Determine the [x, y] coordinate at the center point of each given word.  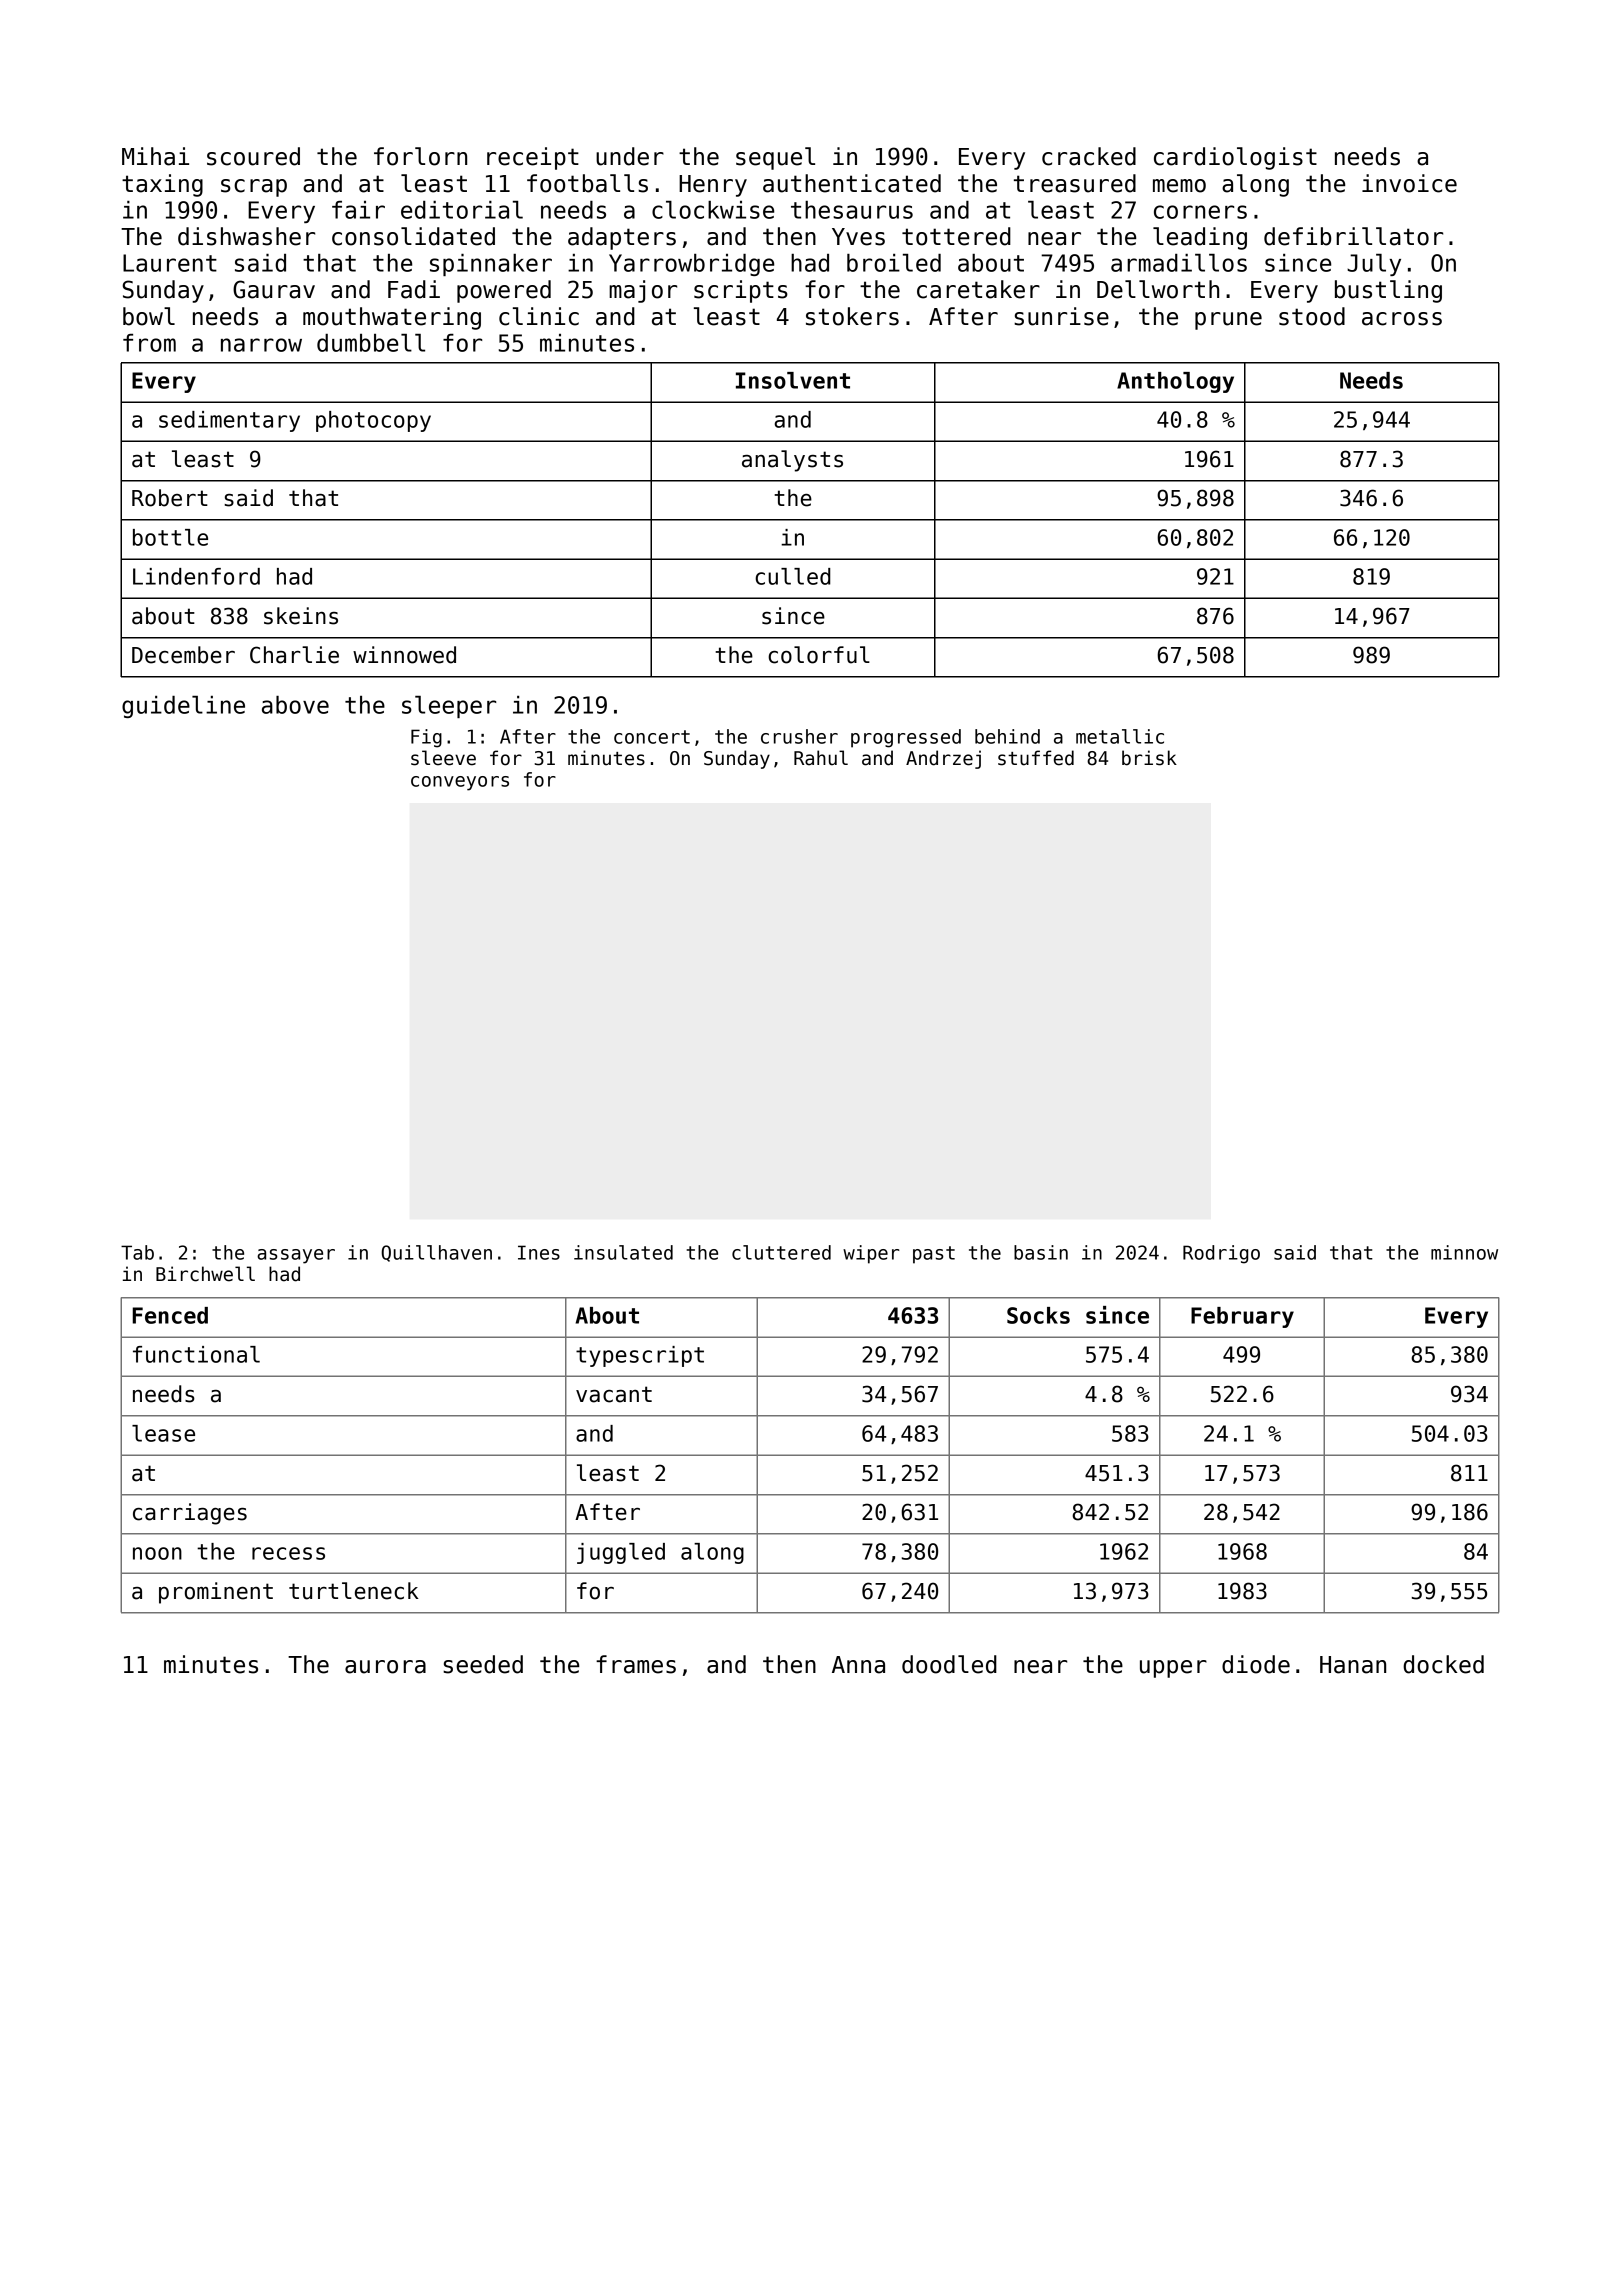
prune [1228, 321]
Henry [713, 186]
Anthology [1175, 382]
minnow [1464, 1252]
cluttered [781, 1252]
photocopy [373, 421]
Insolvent [793, 380]
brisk [1149, 758]
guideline [183, 707]
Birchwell [205, 1274]
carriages [190, 1514]
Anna [858, 1665]
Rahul [821, 758]
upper [1173, 1669]
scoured [253, 156]
